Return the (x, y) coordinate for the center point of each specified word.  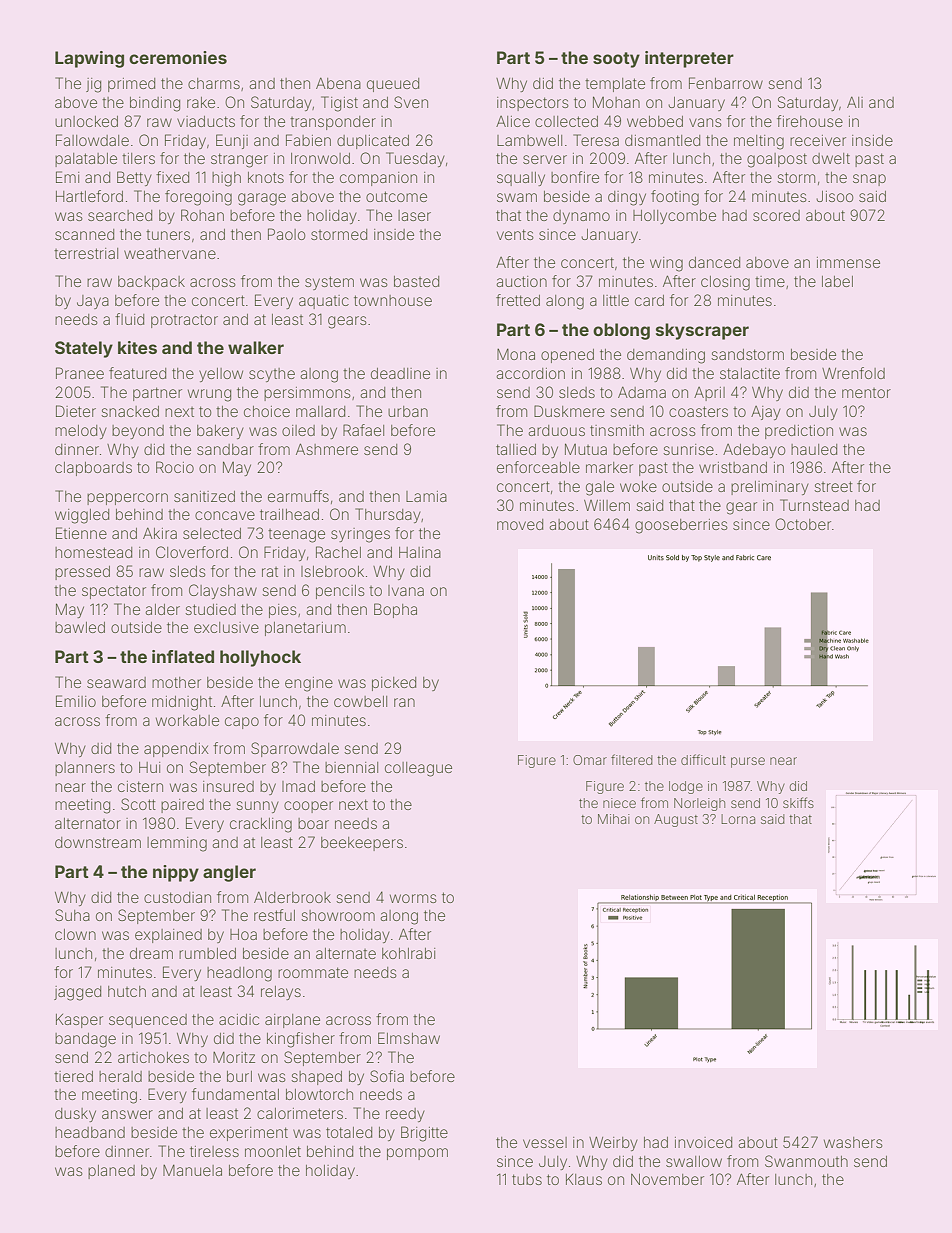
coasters (698, 411)
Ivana (406, 590)
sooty (616, 60)
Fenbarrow (726, 83)
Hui (149, 767)
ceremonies (178, 57)
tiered (73, 1076)
